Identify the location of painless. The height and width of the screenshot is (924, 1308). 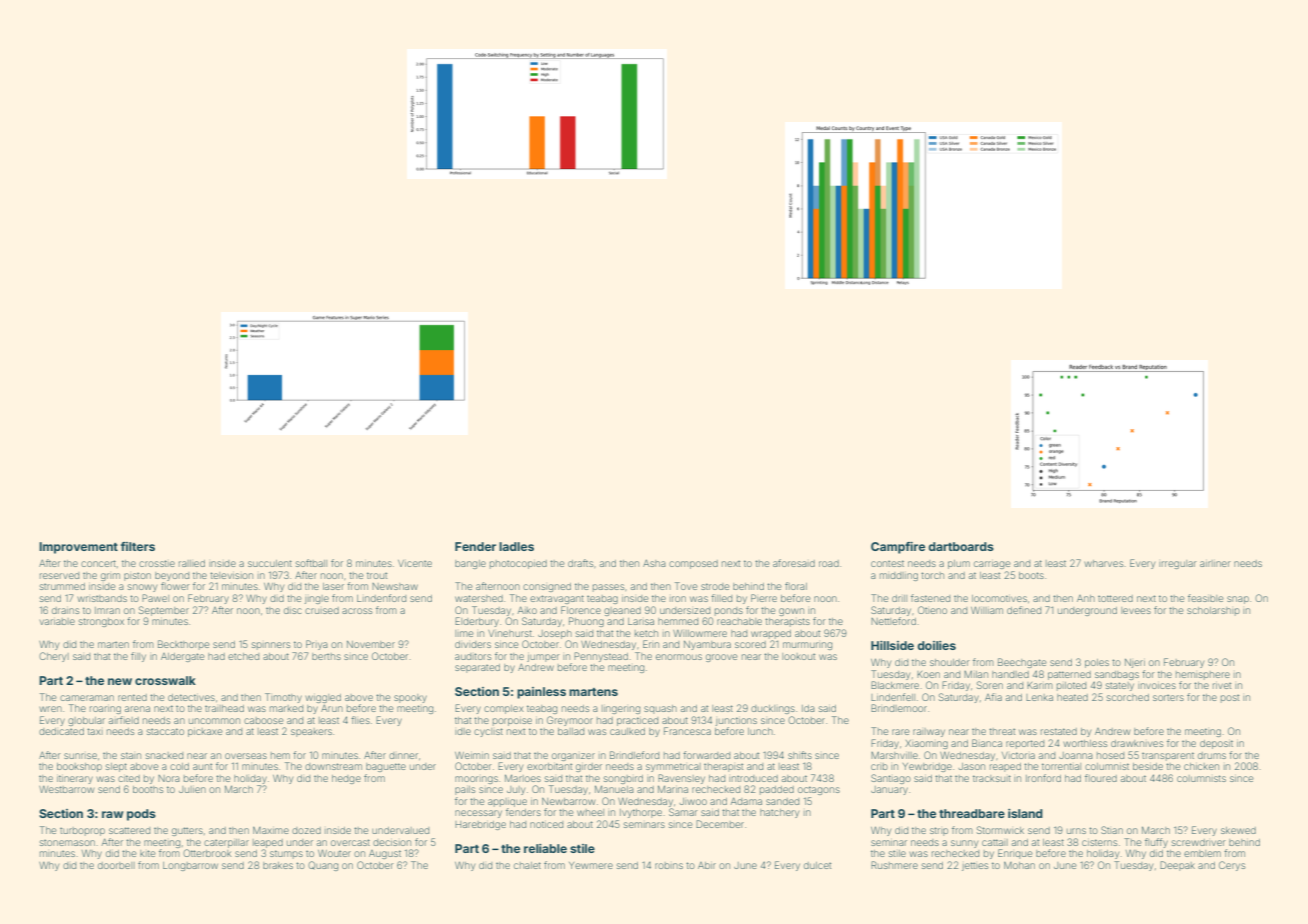
(541, 693).
